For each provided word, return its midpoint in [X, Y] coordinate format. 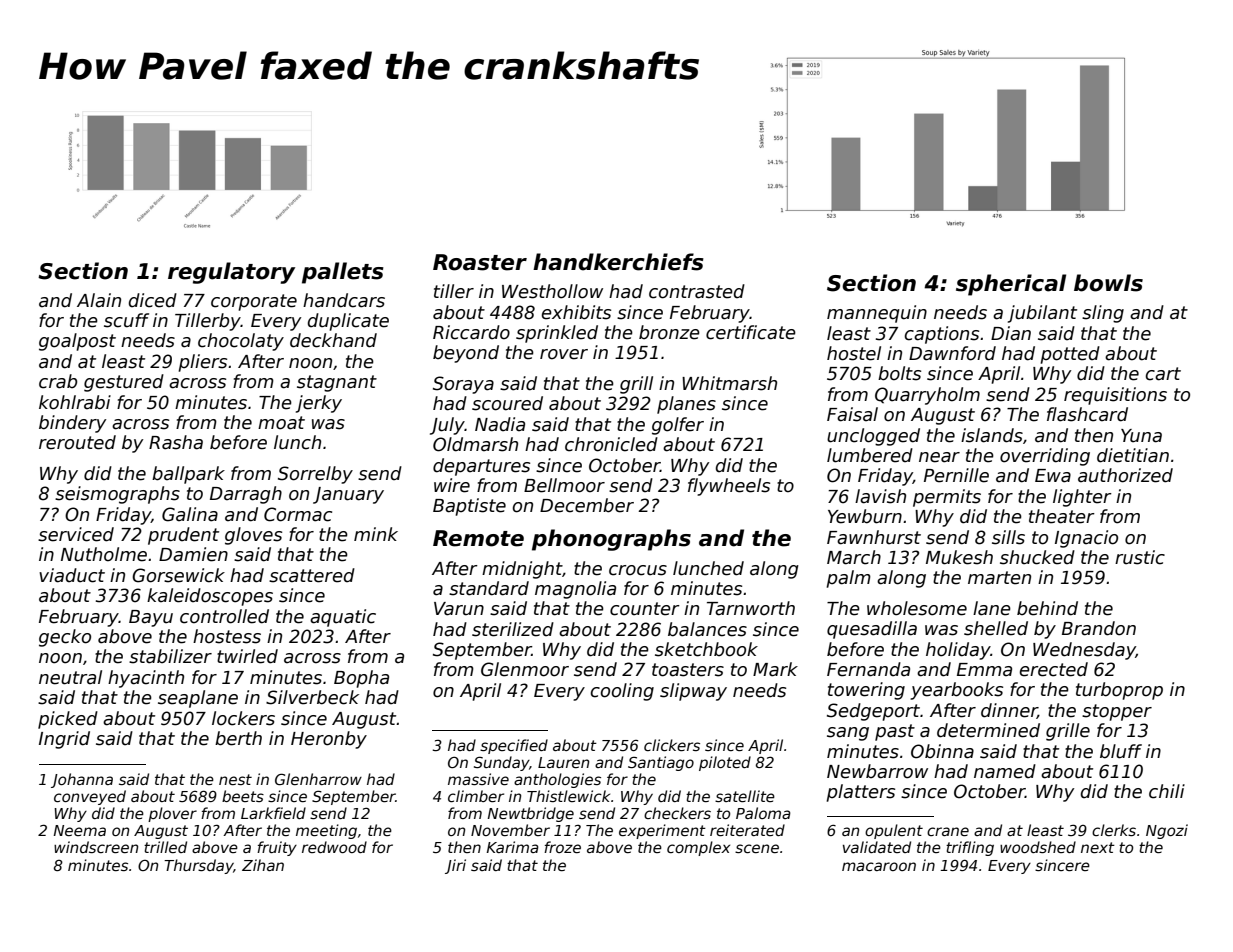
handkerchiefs [618, 262]
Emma [984, 670]
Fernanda [868, 669]
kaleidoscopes [210, 597]
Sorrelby [315, 475]
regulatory [231, 273]
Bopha [361, 679]
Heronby [329, 740]
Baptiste [469, 507]
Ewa [1053, 476]
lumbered [870, 455]
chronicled [611, 444]
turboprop [1119, 691]
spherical [1011, 285]
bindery [72, 424]
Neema [79, 830]
